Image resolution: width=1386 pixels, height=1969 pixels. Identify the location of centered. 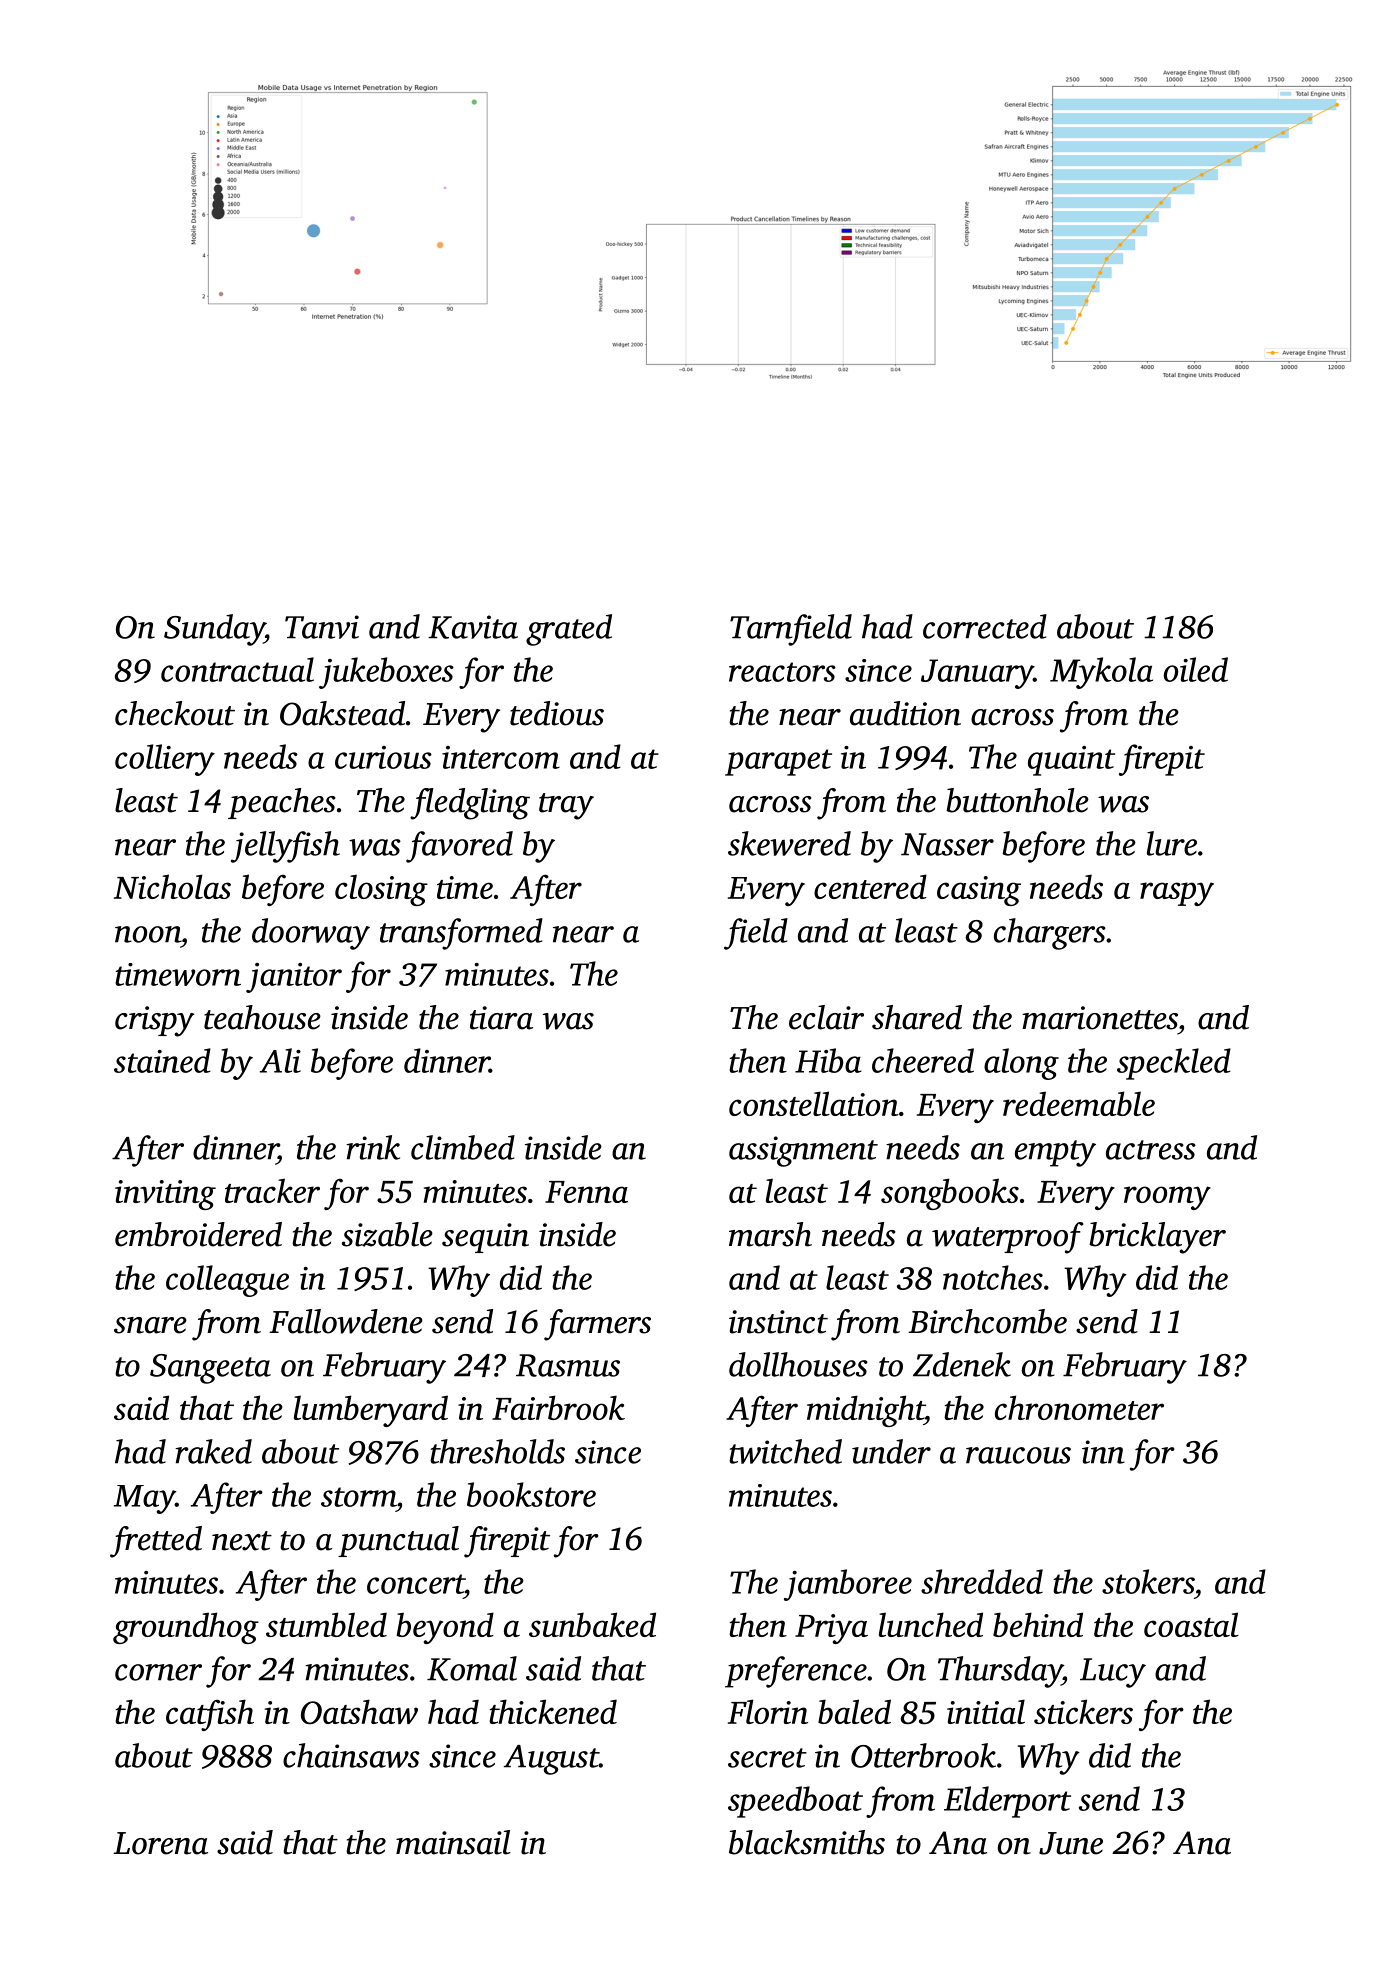
(870, 886).
